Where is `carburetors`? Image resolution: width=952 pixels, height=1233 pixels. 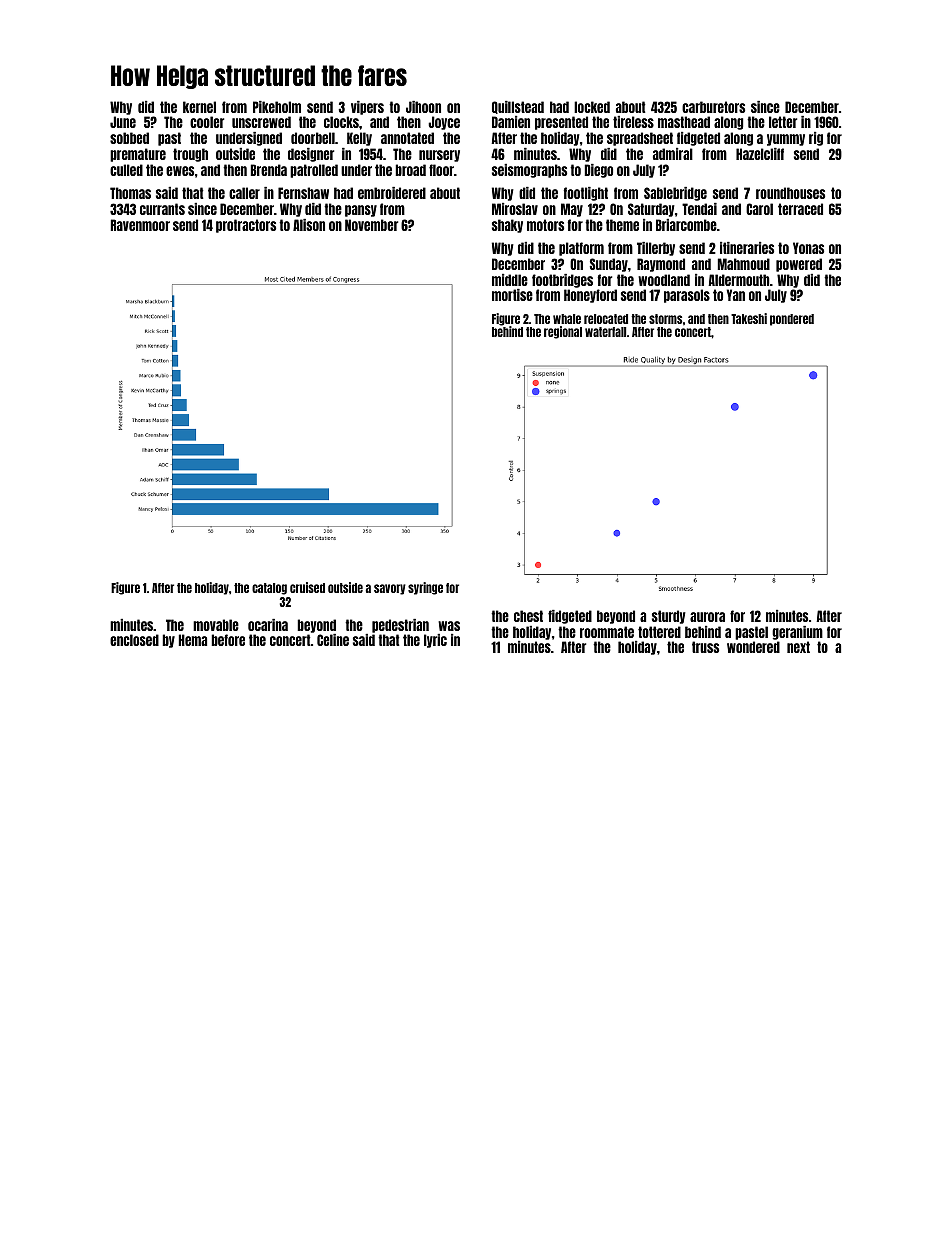 carburetors is located at coordinates (713, 107).
